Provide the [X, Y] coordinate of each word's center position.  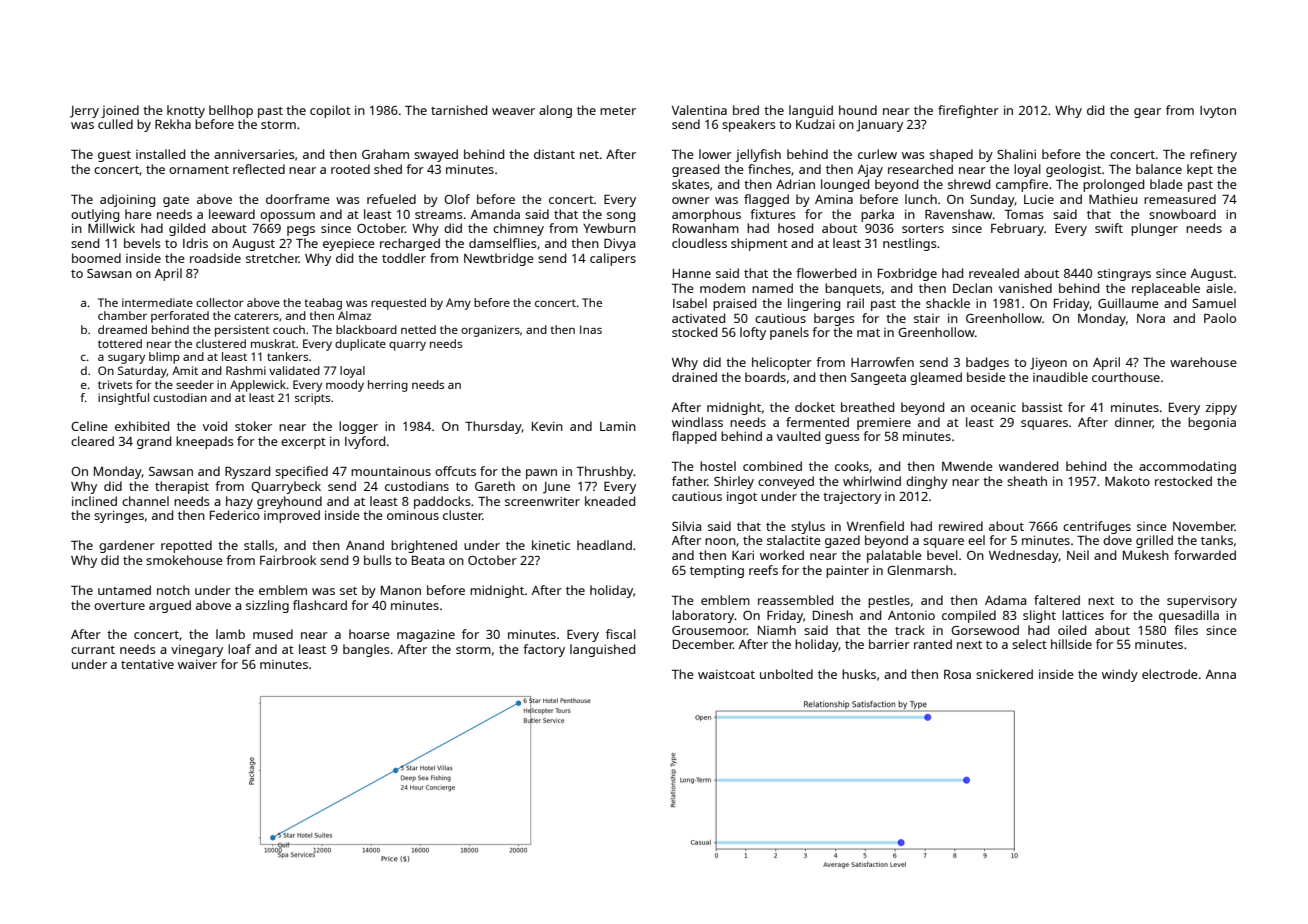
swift [1109, 228]
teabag [323, 304]
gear [1147, 113]
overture [119, 606]
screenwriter [542, 501]
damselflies [503, 243]
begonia [1212, 423]
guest [114, 156]
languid [811, 111]
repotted [186, 546]
